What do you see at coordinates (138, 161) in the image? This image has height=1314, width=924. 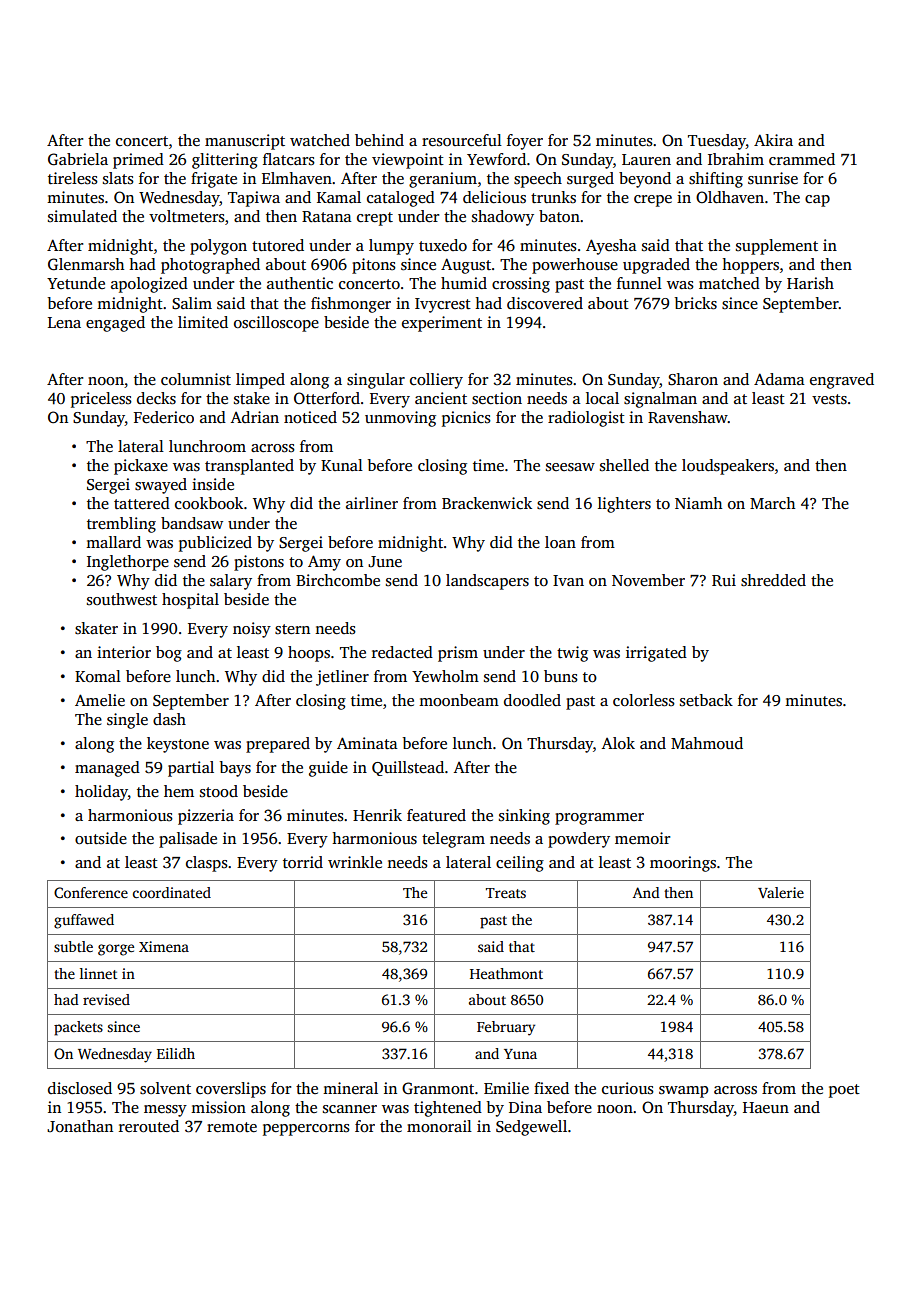 I see `primed` at bounding box center [138, 161].
